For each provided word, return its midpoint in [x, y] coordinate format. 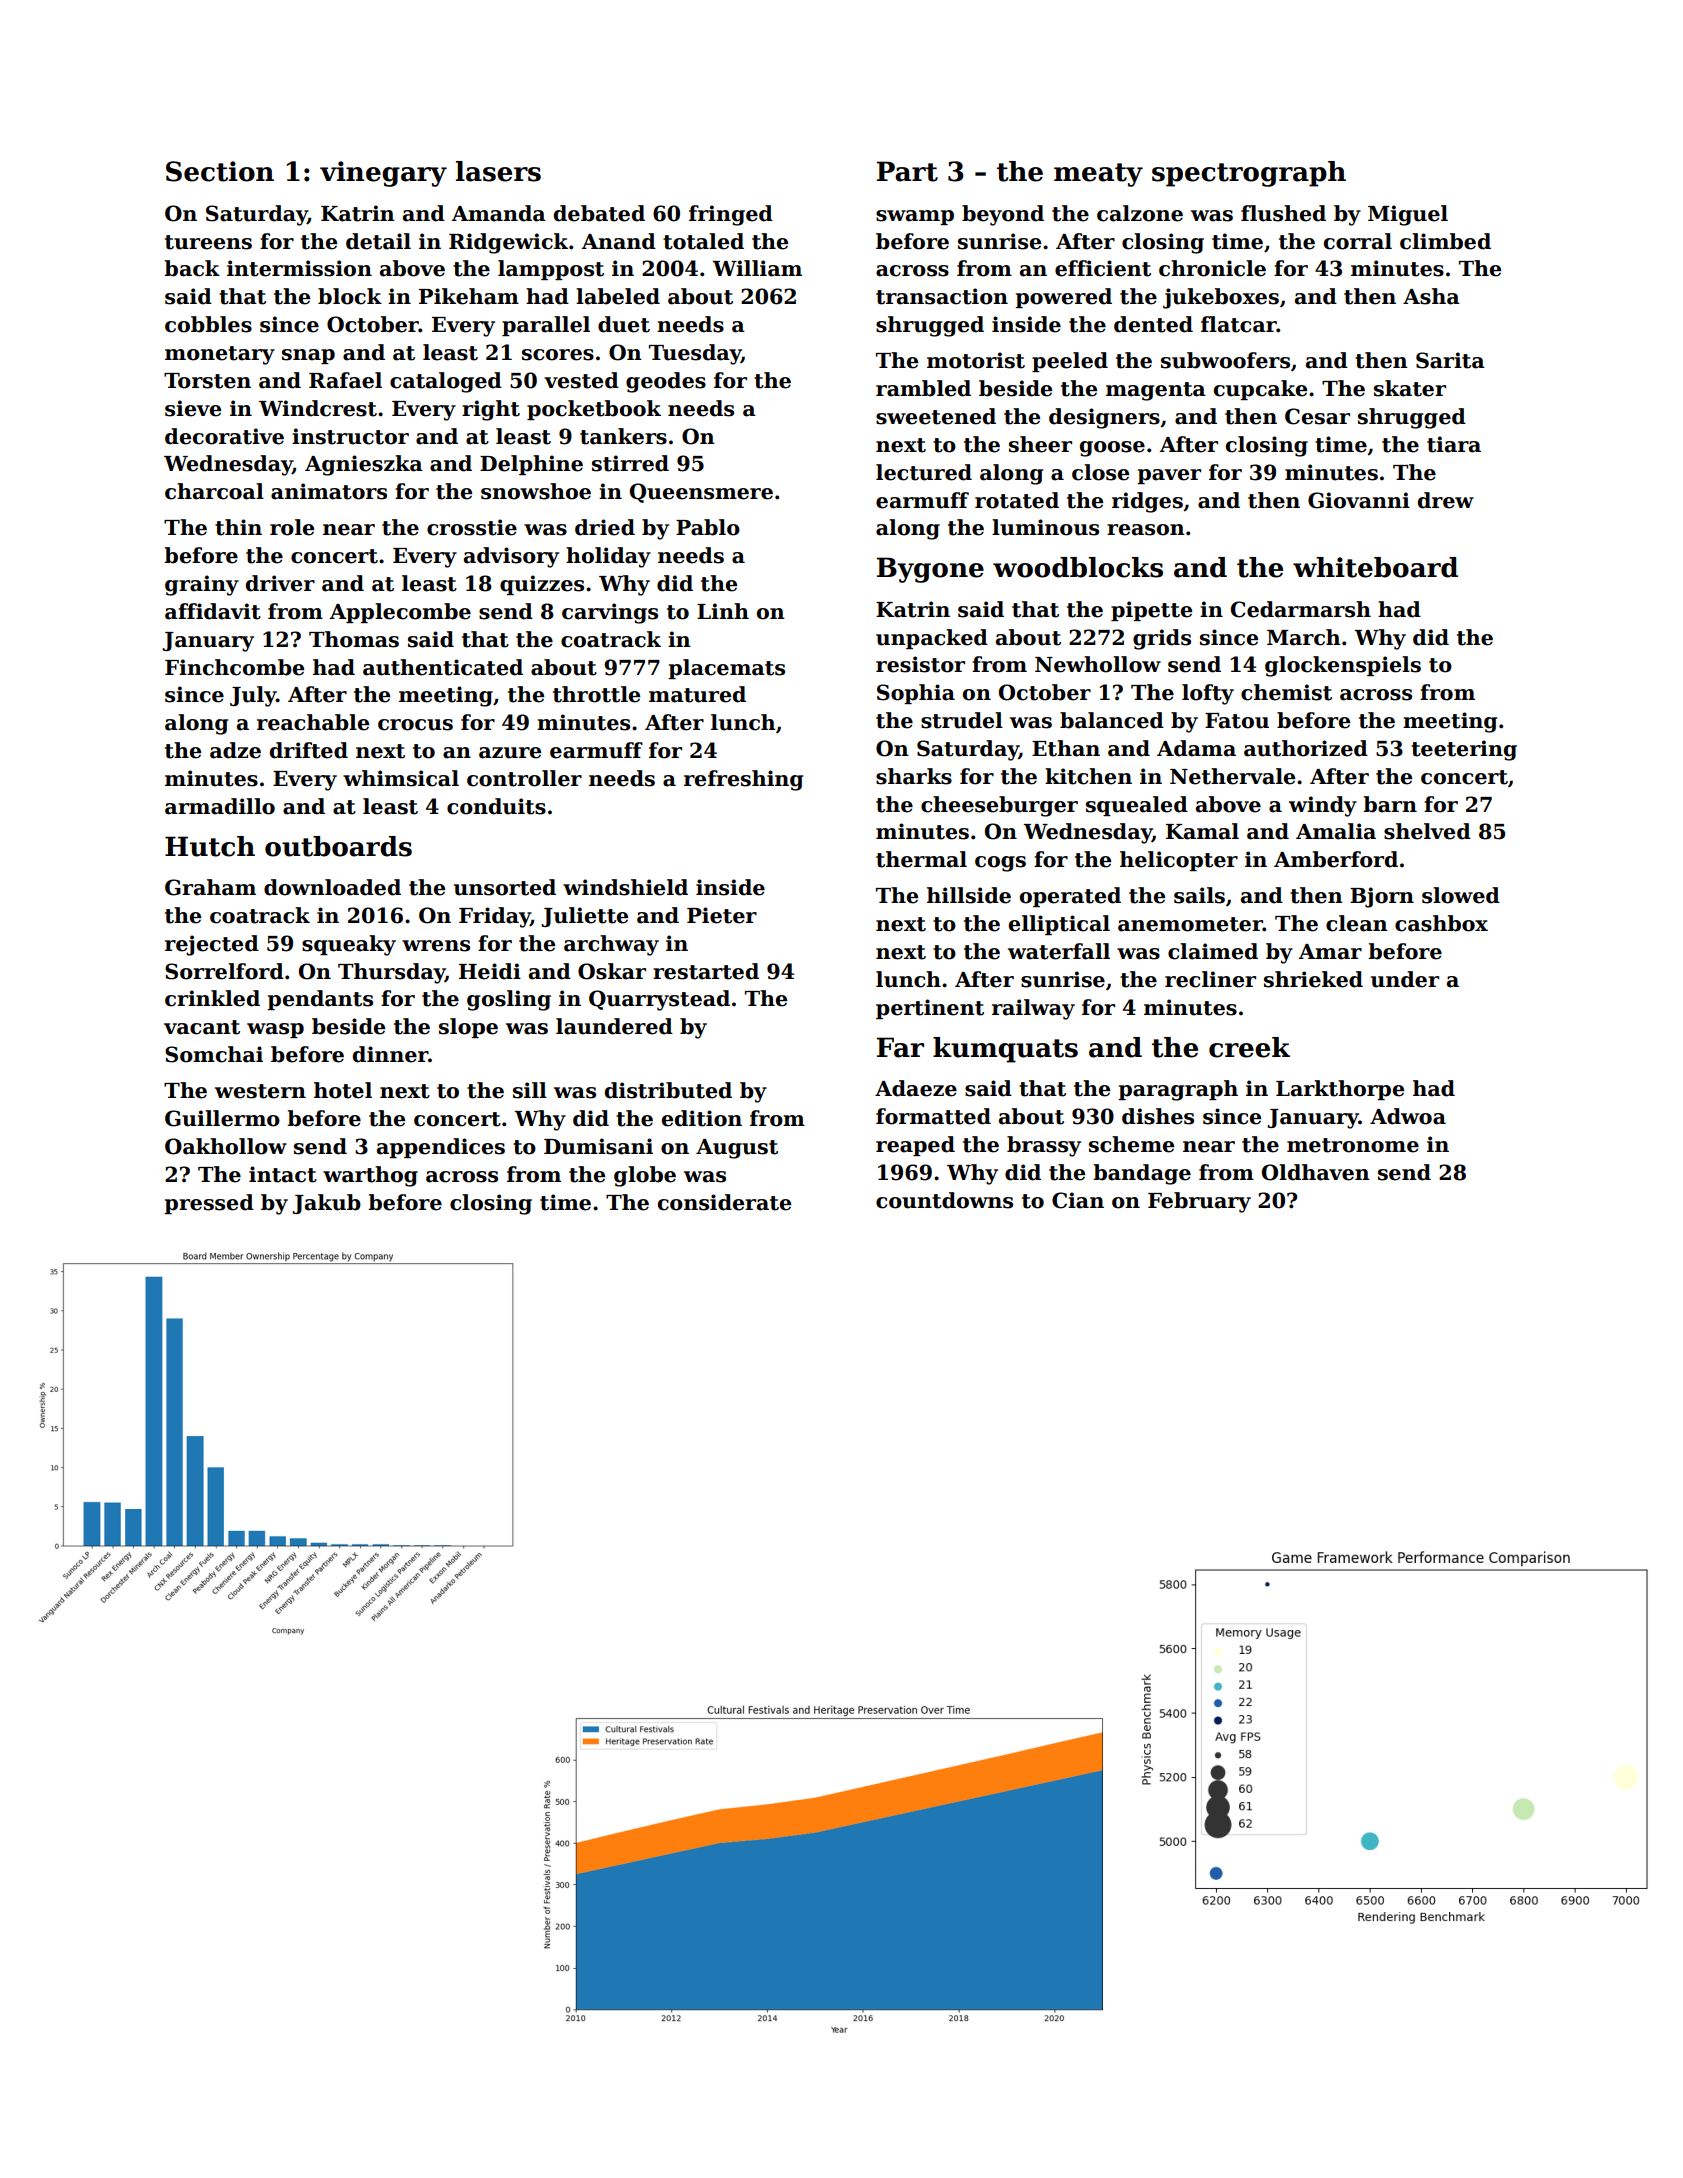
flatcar [1239, 324]
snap [308, 356]
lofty [1208, 694]
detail [378, 241]
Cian [1078, 1200]
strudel [962, 720]
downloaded [332, 887]
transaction [942, 296]
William [757, 268]
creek [1249, 1047]
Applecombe [400, 613]
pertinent [930, 1009]
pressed [209, 1204]
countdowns [944, 1200]
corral [1358, 241]
